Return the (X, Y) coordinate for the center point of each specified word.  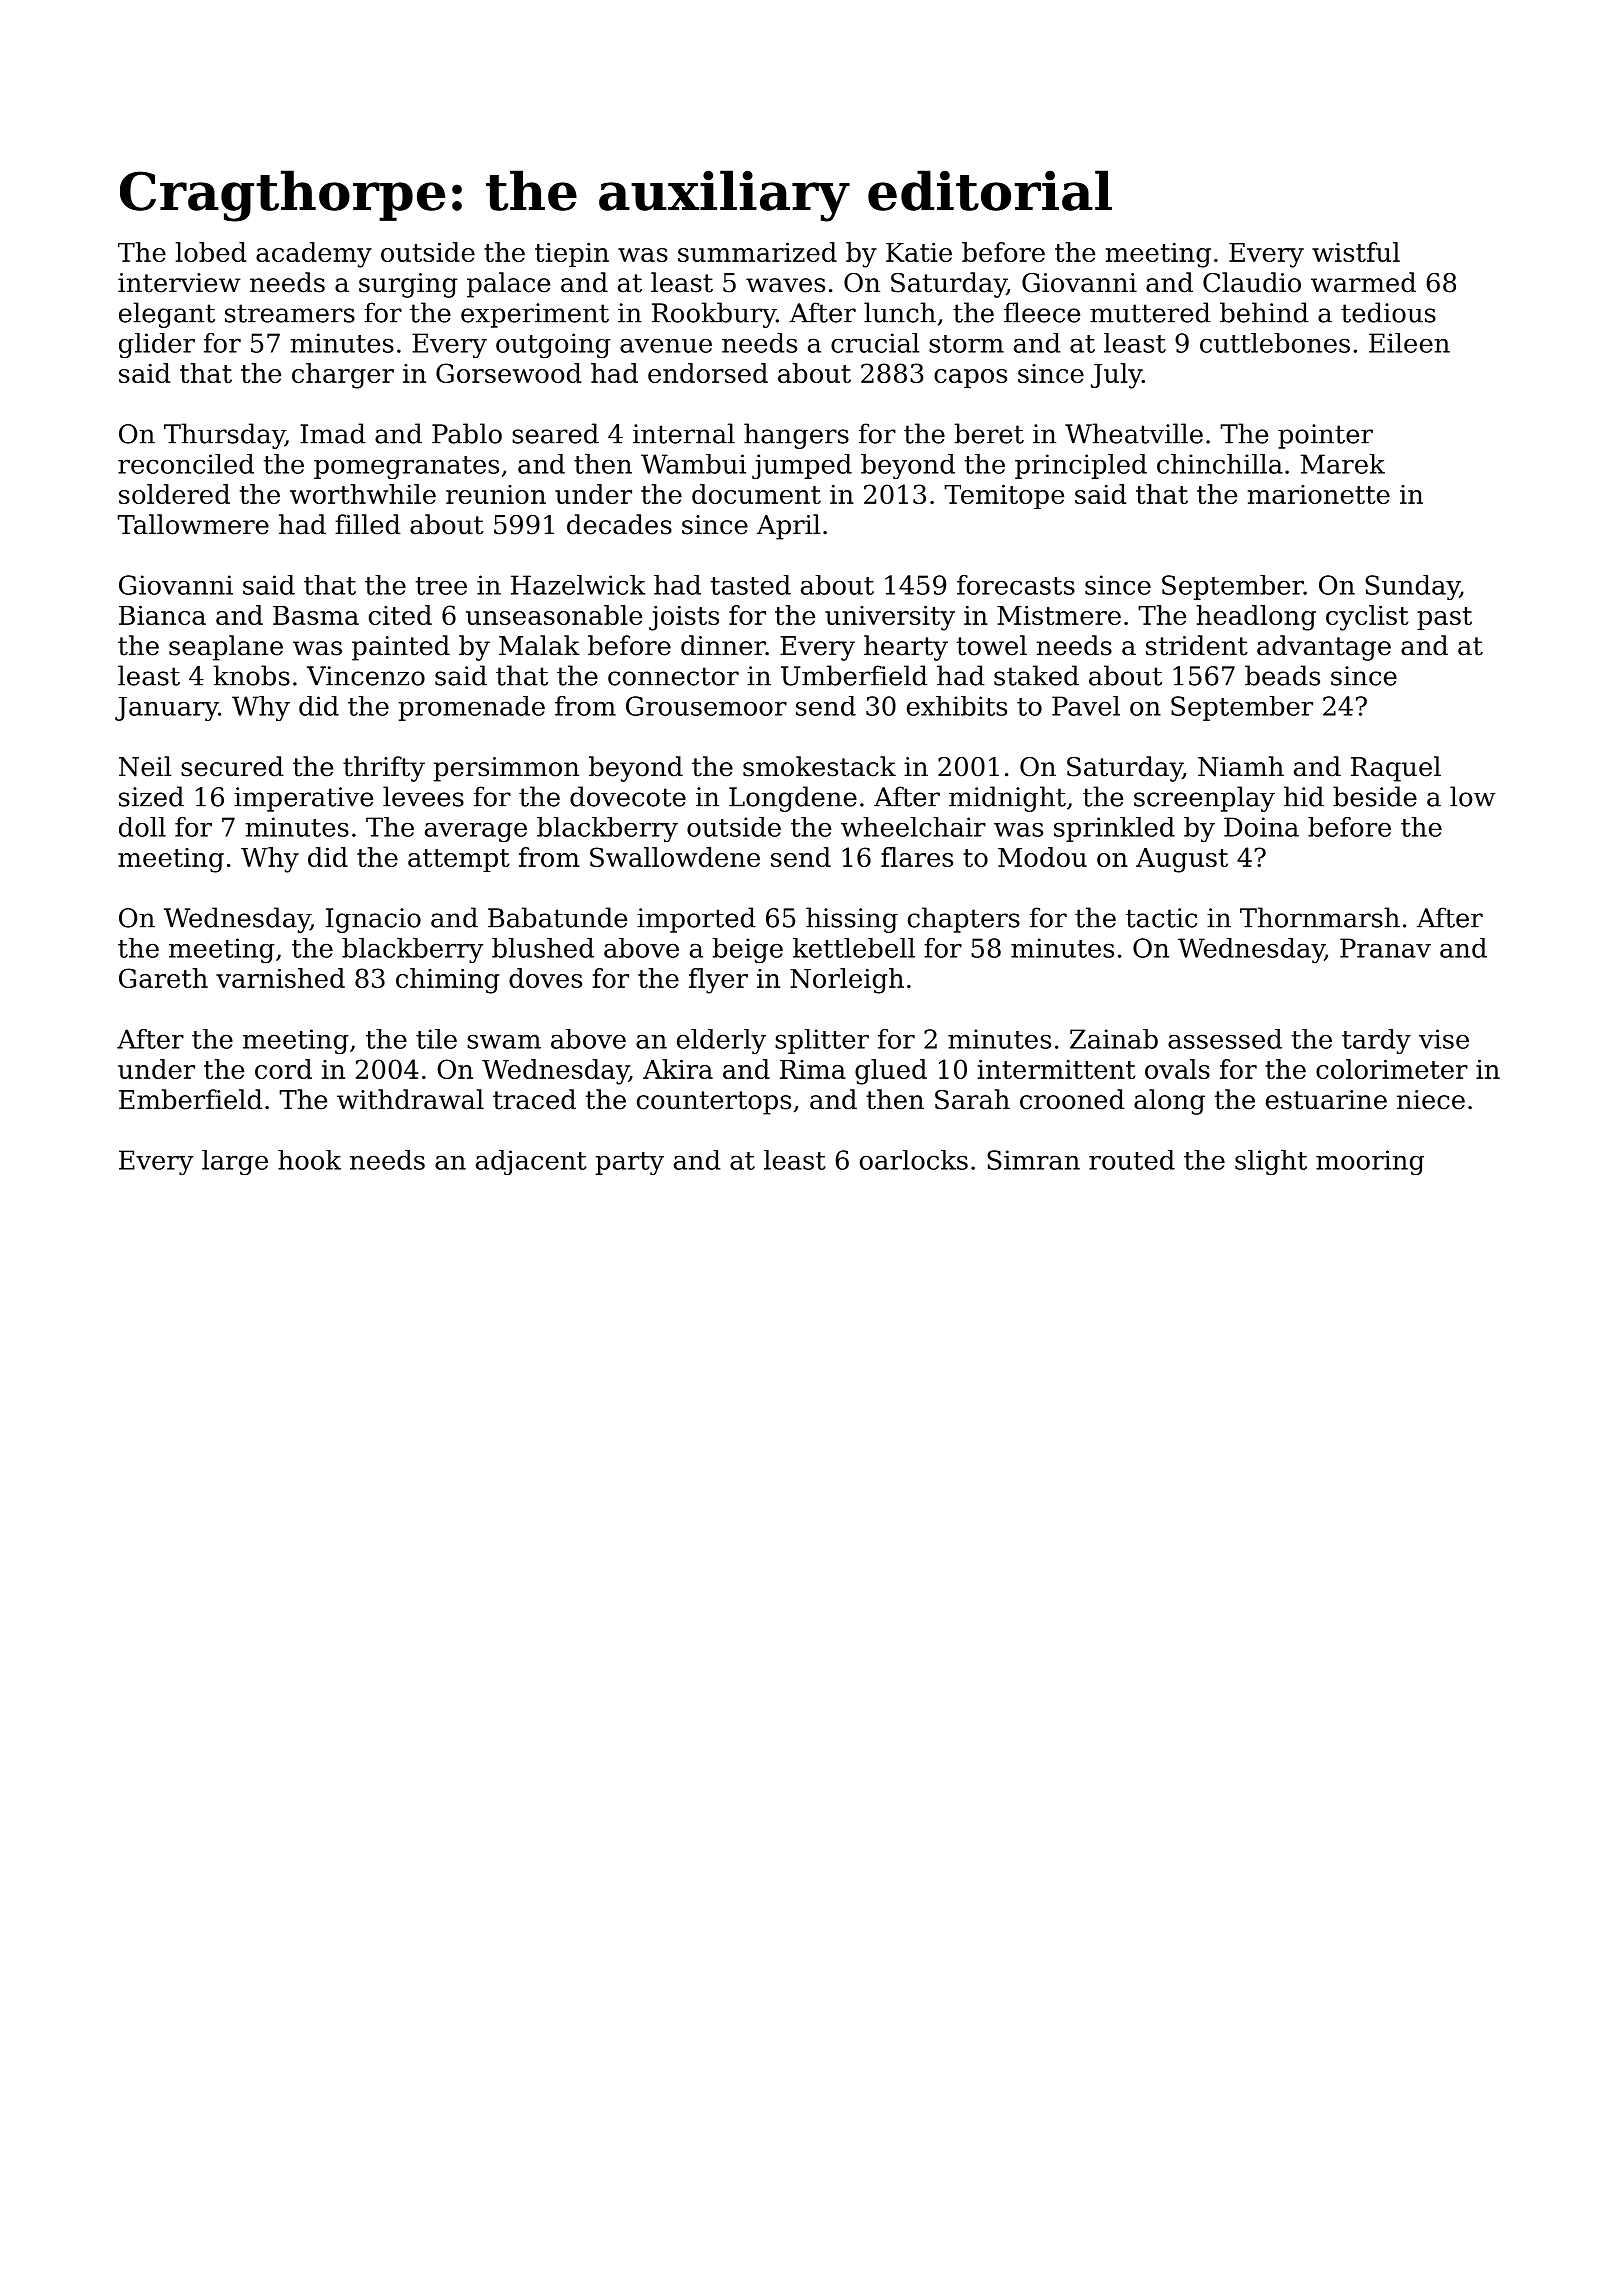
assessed (1225, 1039)
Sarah (972, 1099)
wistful (1356, 252)
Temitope (1004, 497)
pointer (1325, 436)
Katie (919, 252)
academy (314, 255)
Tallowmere (193, 524)
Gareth (163, 978)
